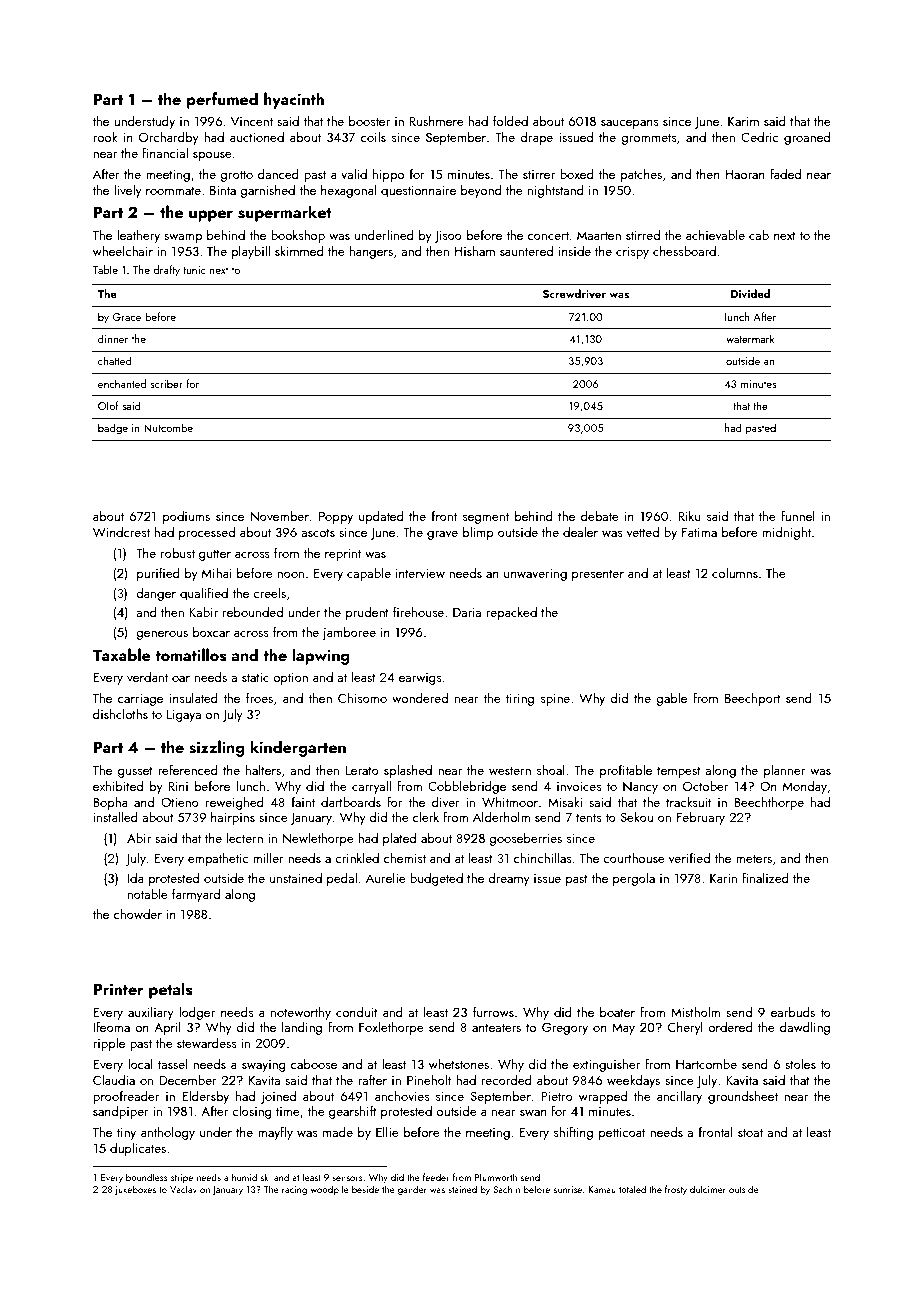 This screenshot has height=1308, width=924. What do you see at coordinates (481, 191) in the screenshot?
I see `beyond` at bounding box center [481, 191].
